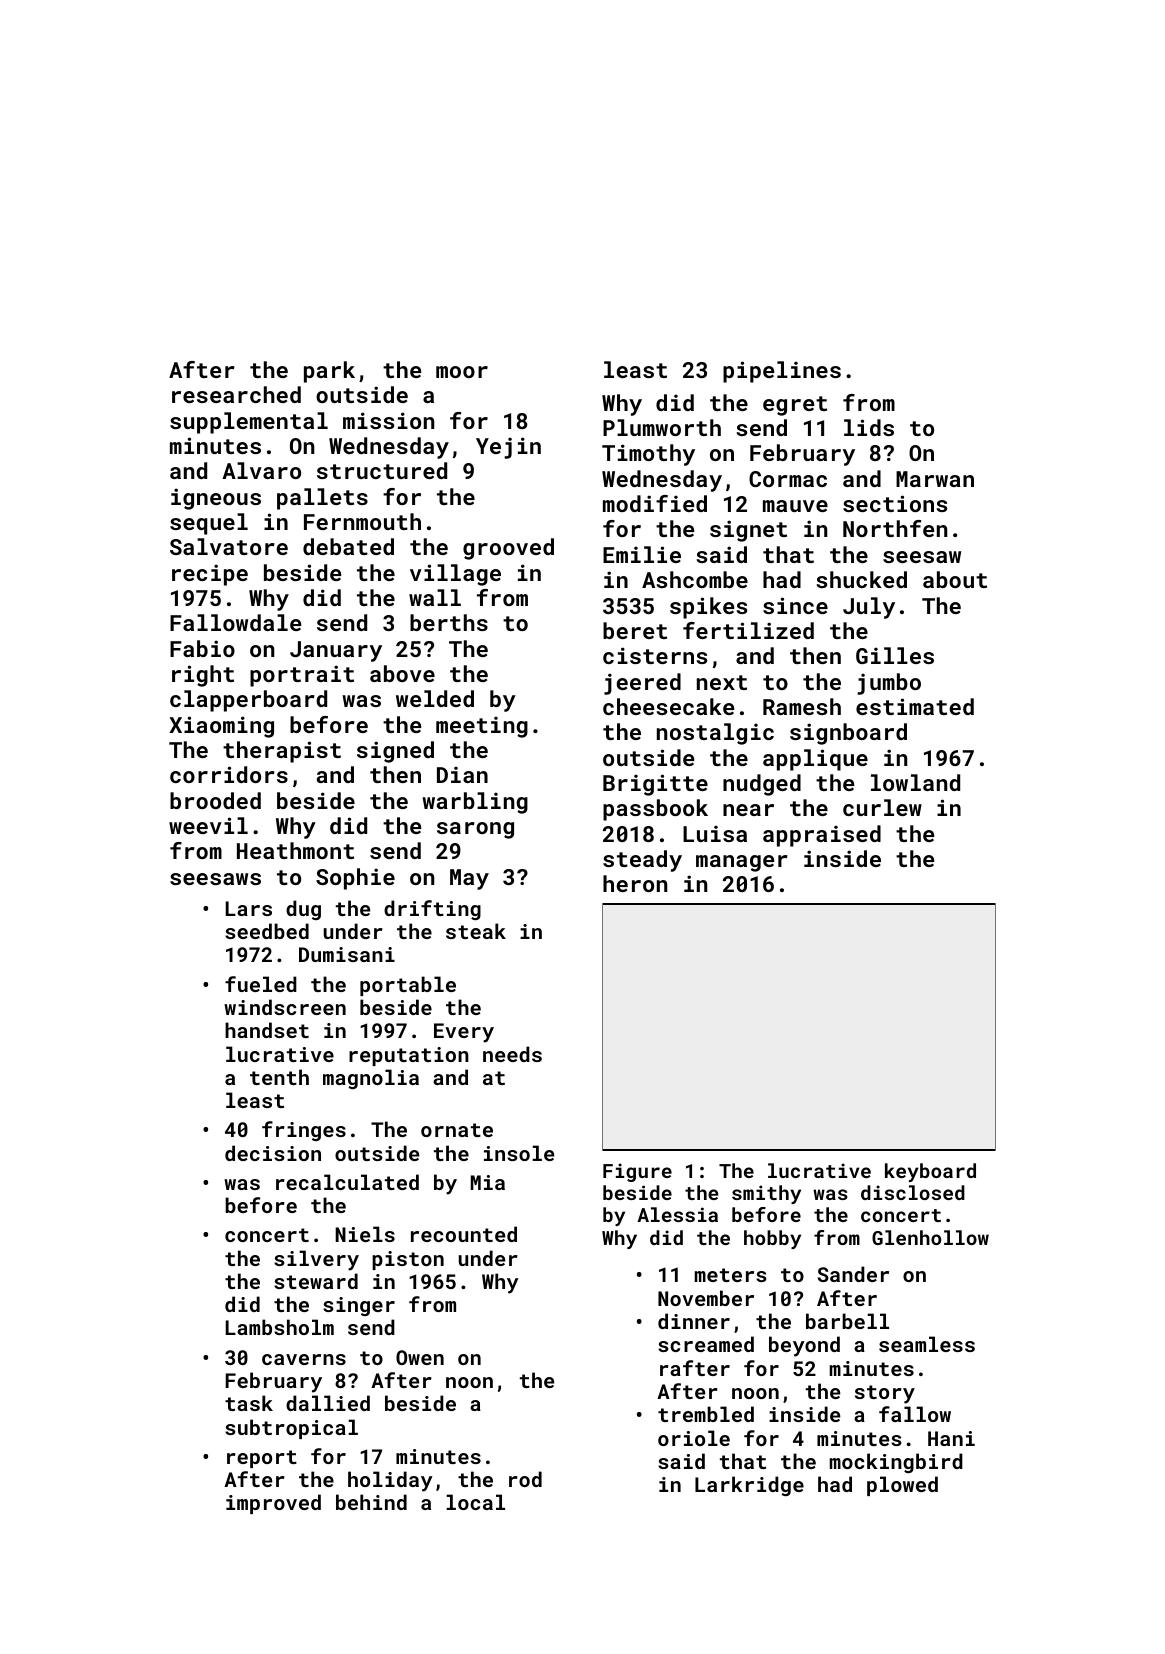 Image resolution: width=1165 pixels, height=1654 pixels. What do you see at coordinates (273, 1153) in the screenshot?
I see `decision` at bounding box center [273, 1153].
